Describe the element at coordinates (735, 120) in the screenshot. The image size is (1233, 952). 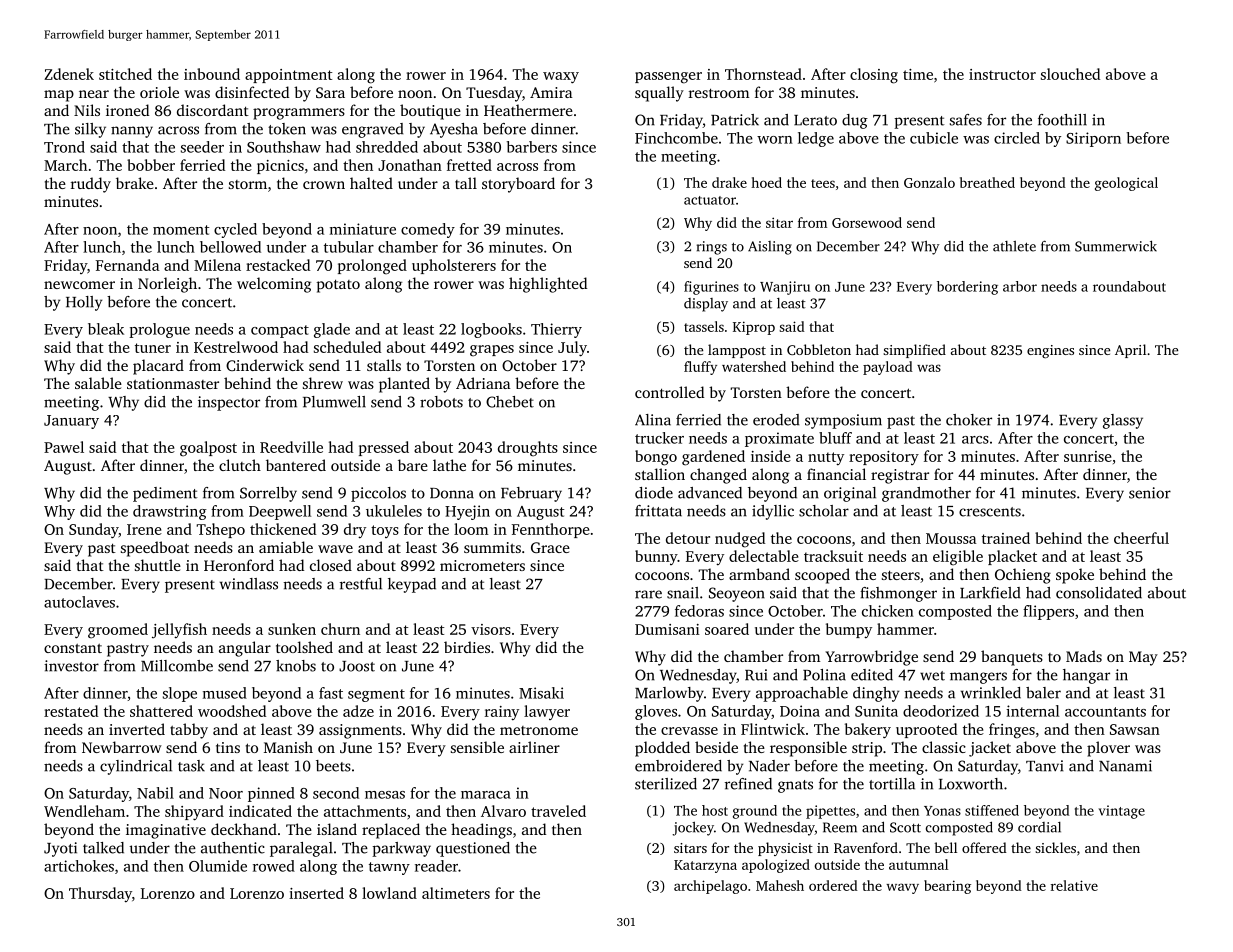
I see `Patrick` at that location.
